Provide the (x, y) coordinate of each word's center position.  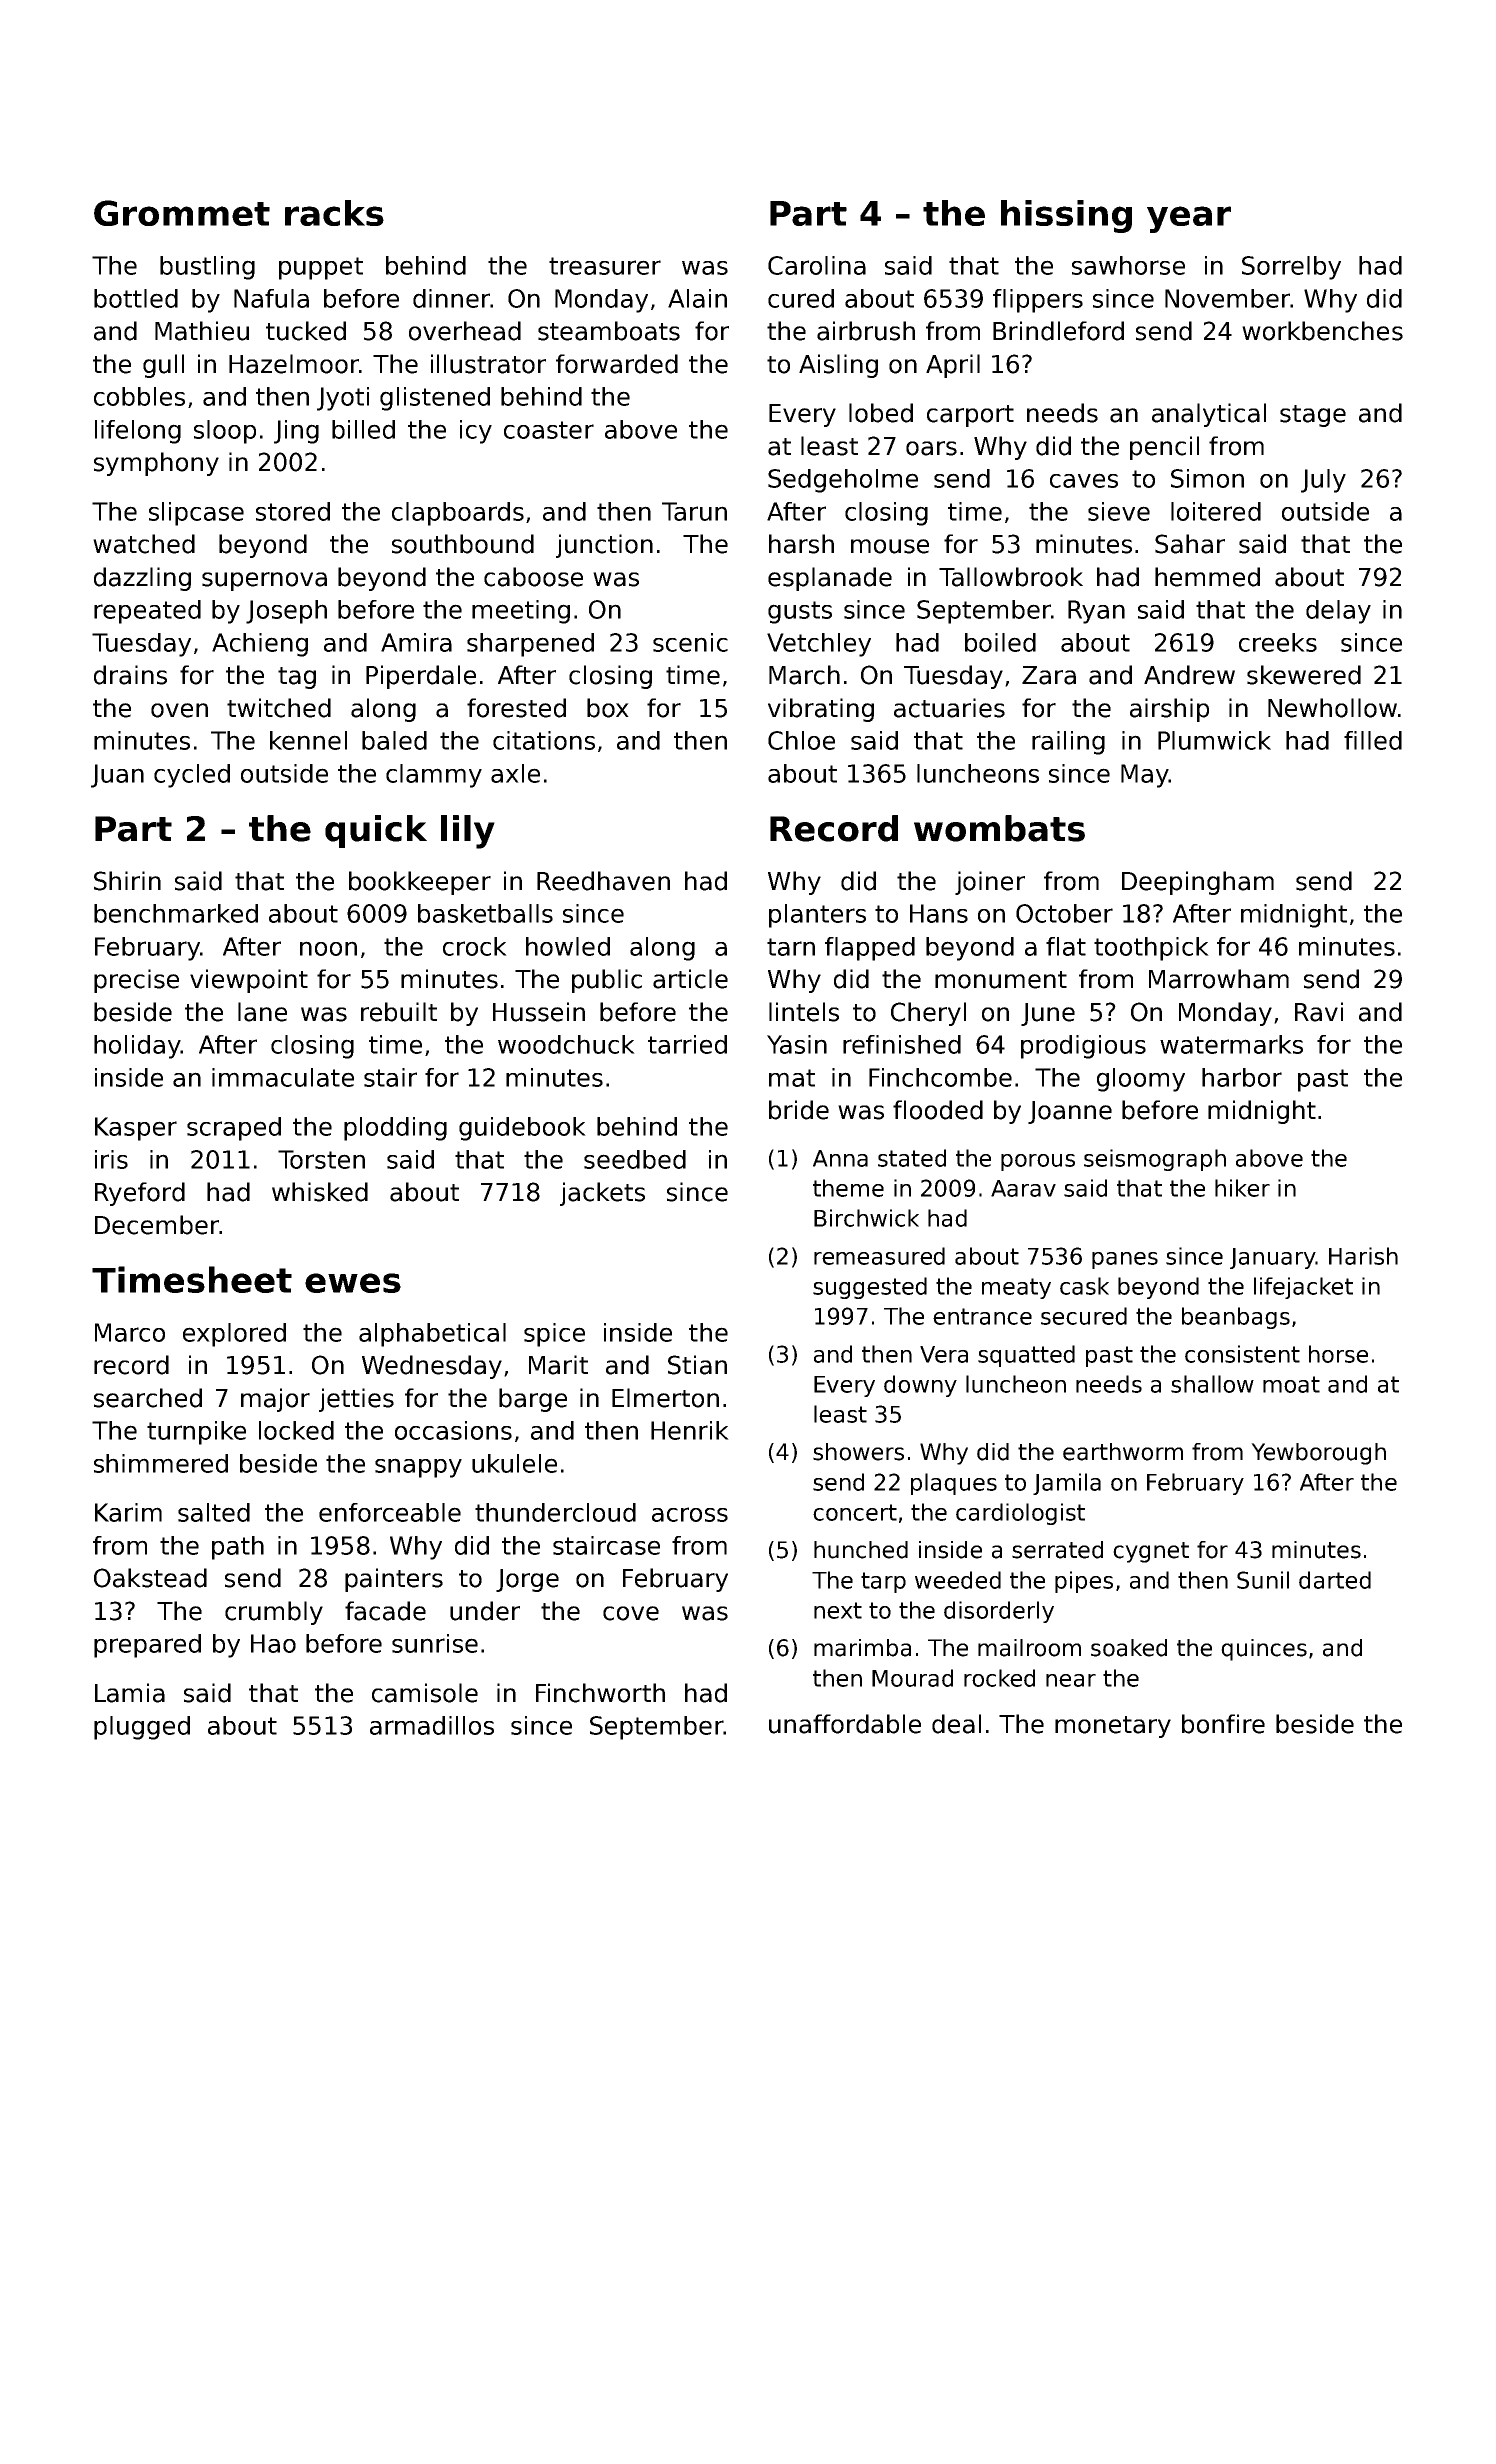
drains (130, 675)
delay (1338, 612)
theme (848, 1188)
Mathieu (202, 331)
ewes (353, 1283)
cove (631, 1613)
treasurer (605, 266)
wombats (999, 828)
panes (1125, 1260)
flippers (1038, 301)
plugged (142, 1728)
